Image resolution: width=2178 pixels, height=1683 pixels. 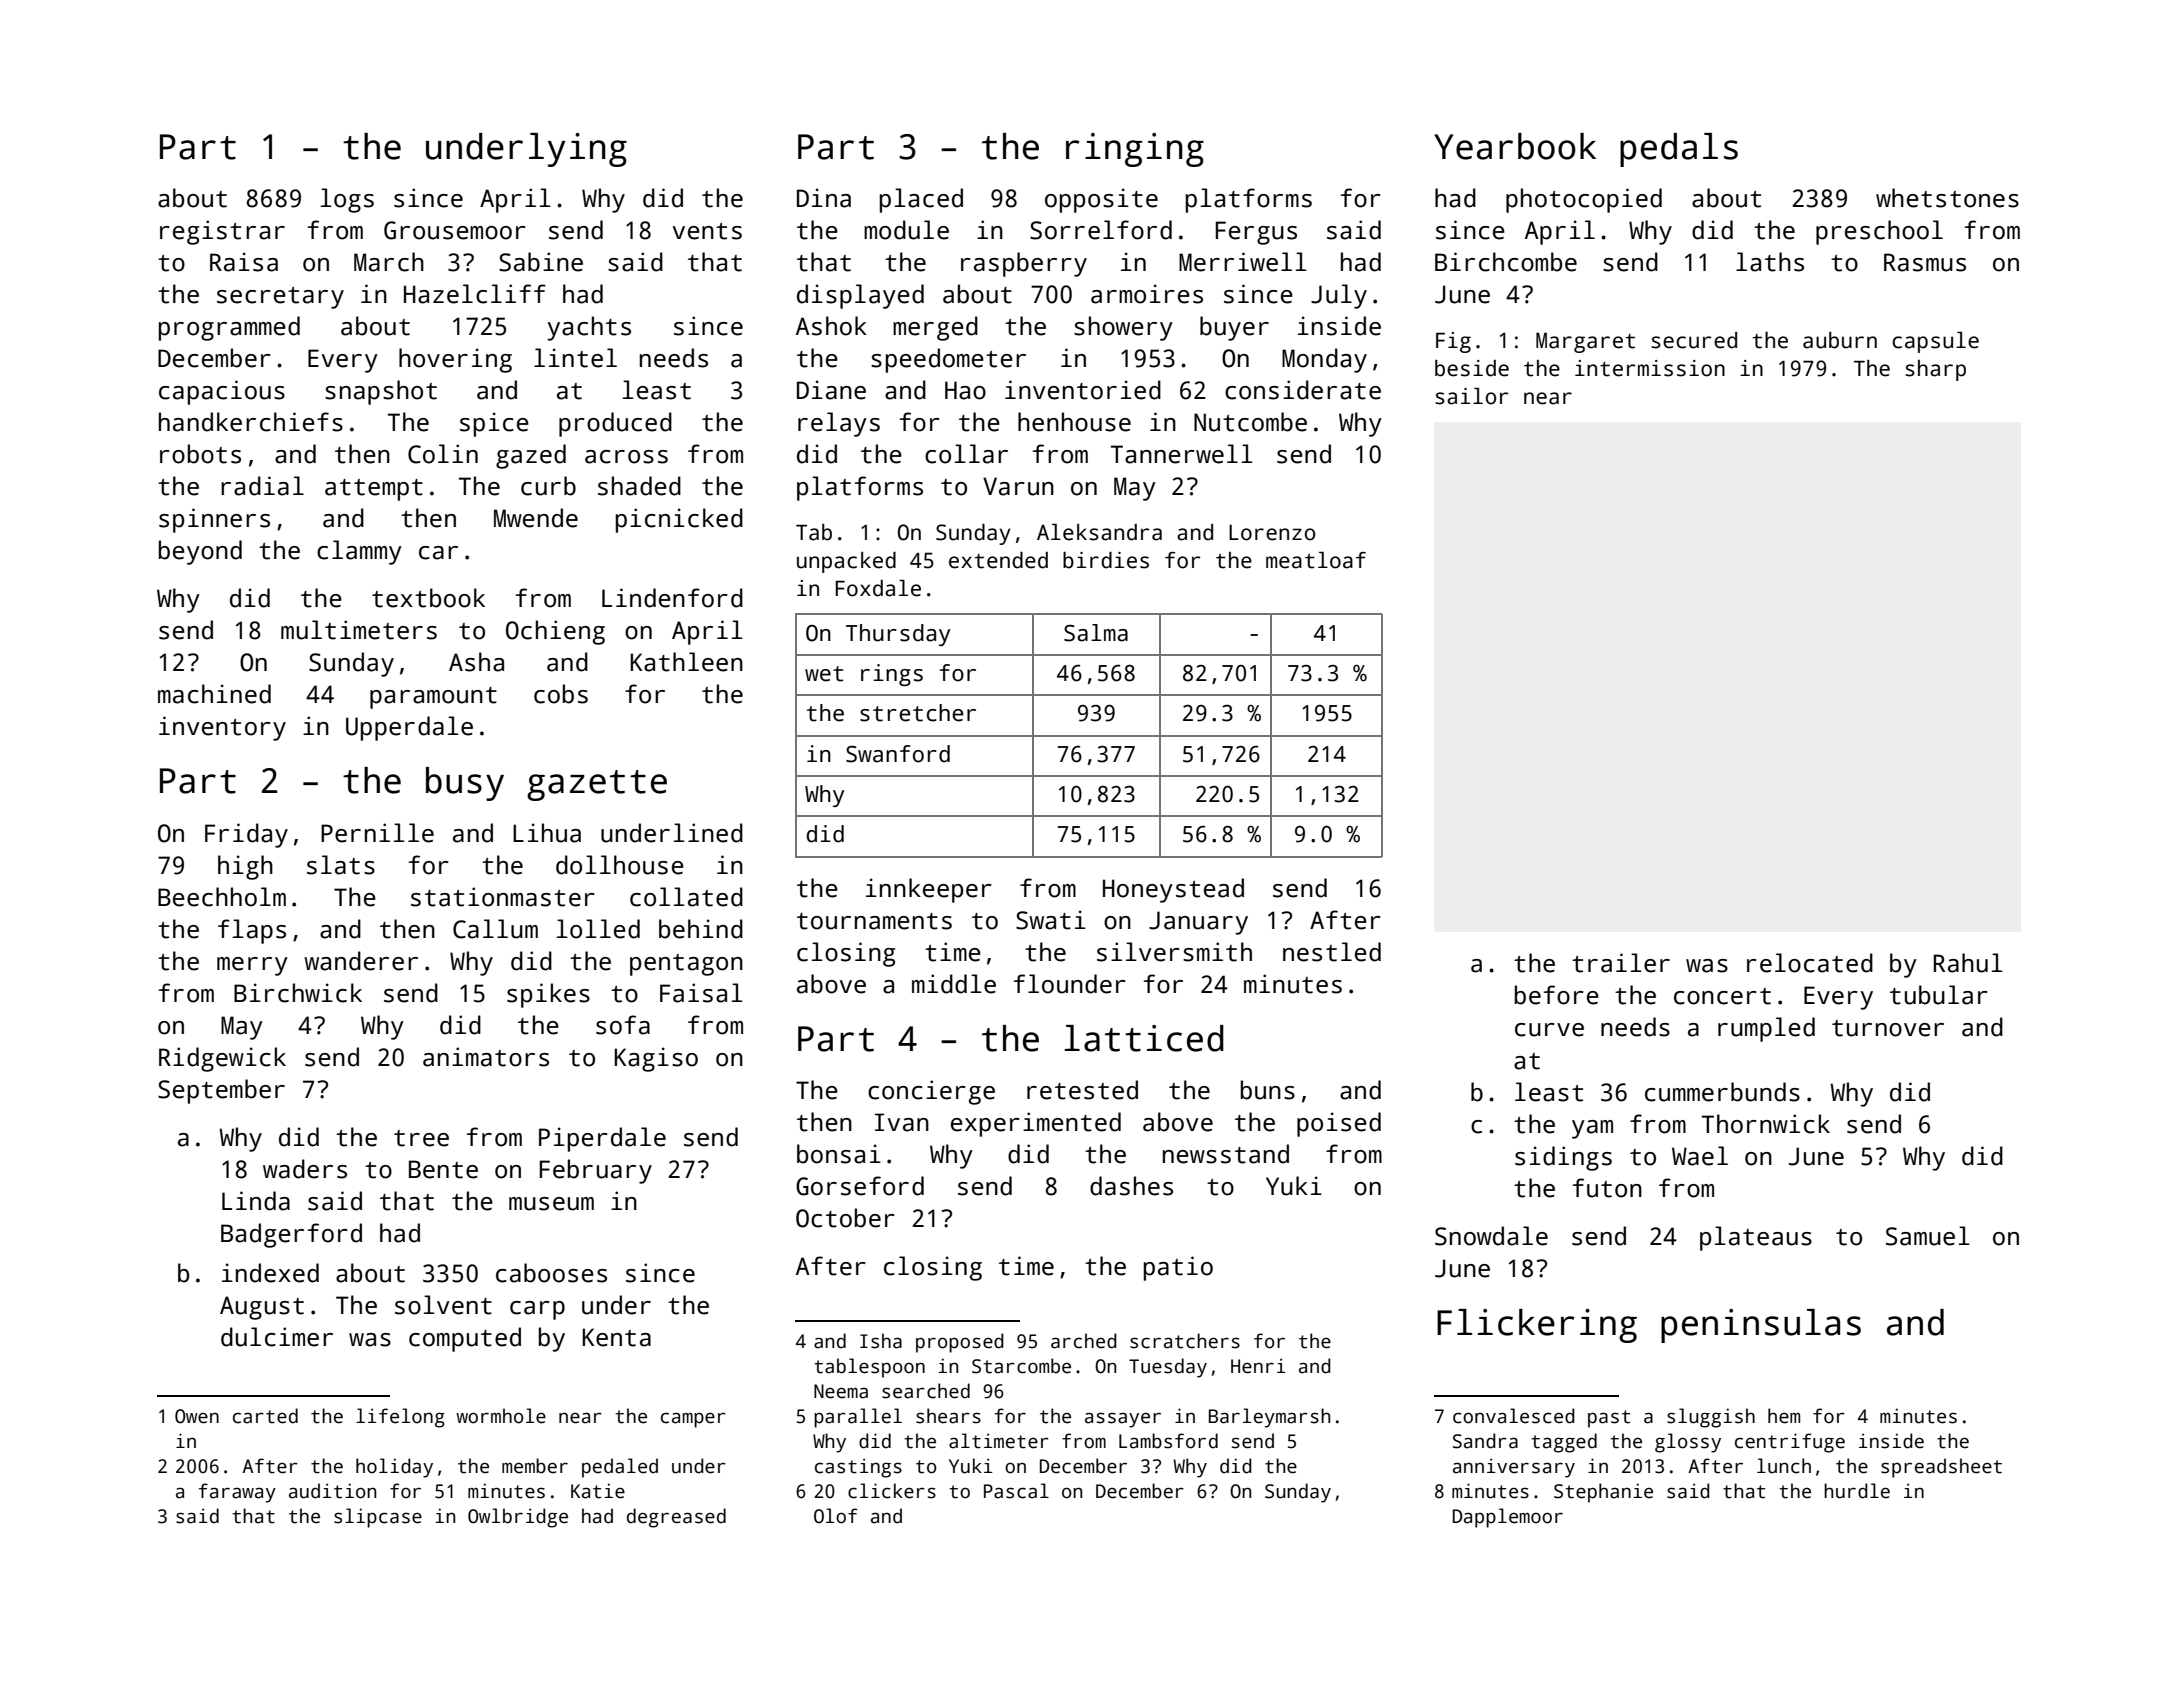 What do you see at coordinates (1316, 560) in the screenshot?
I see `meatloaf` at bounding box center [1316, 560].
